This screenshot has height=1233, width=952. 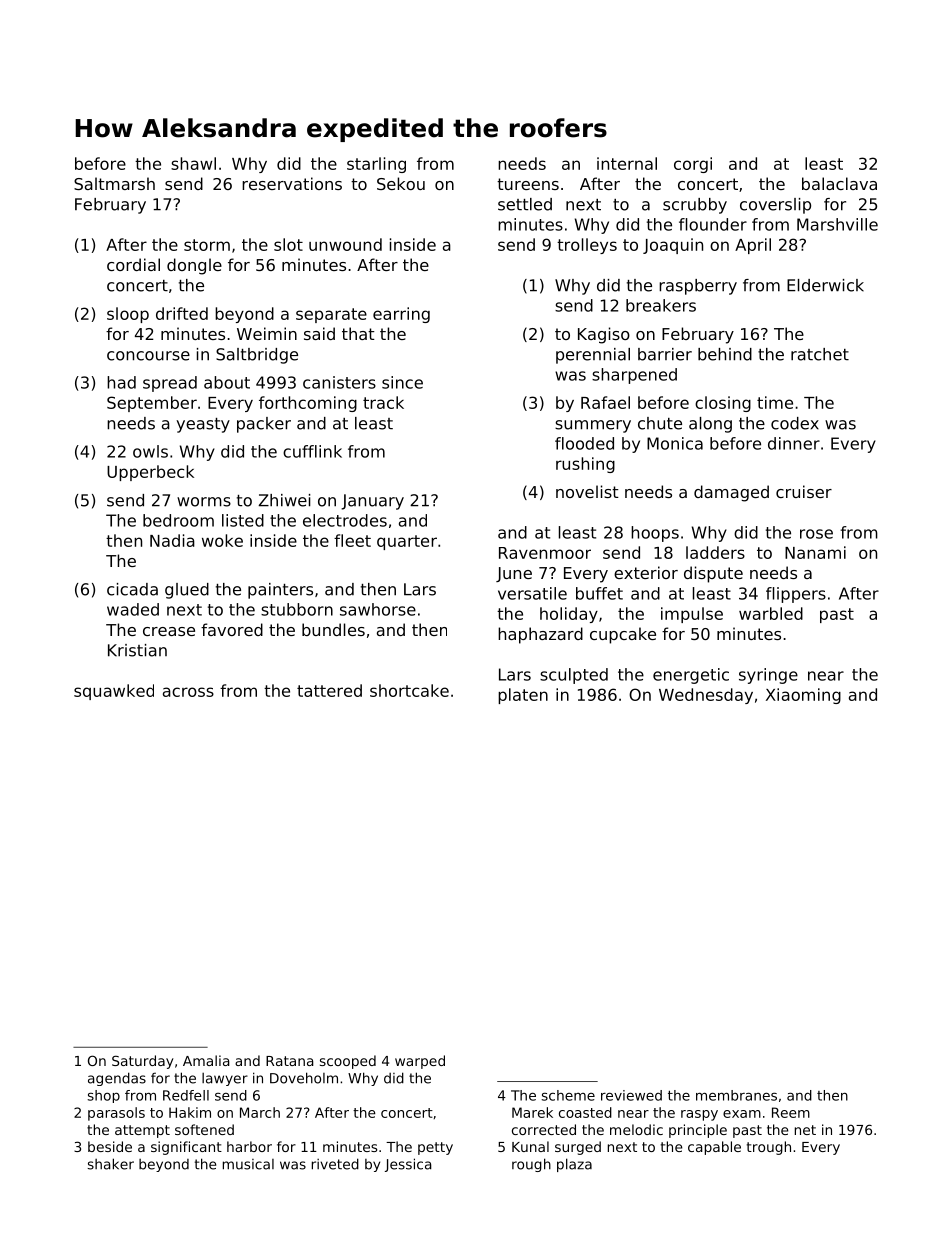 What do you see at coordinates (288, 244) in the screenshot?
I see `slot` at bounding box center [288, 244].
